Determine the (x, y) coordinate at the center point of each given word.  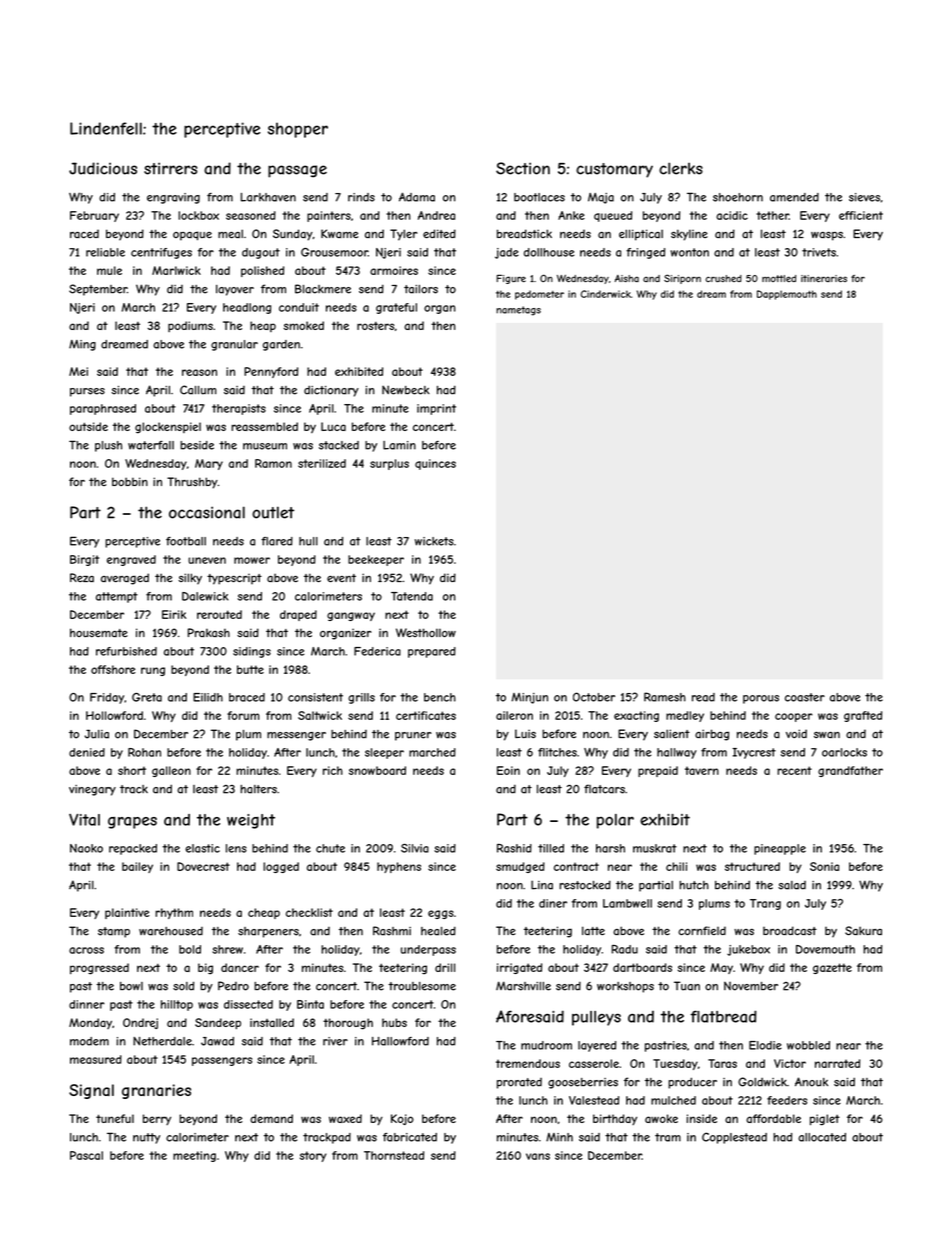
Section (523, 168)
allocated (822, 1137)
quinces (435, 464)
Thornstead (394, 1155)
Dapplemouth (787, 295)
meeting (194, 1156)
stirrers (170, 168)
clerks (681, 168)
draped (298, 615)
